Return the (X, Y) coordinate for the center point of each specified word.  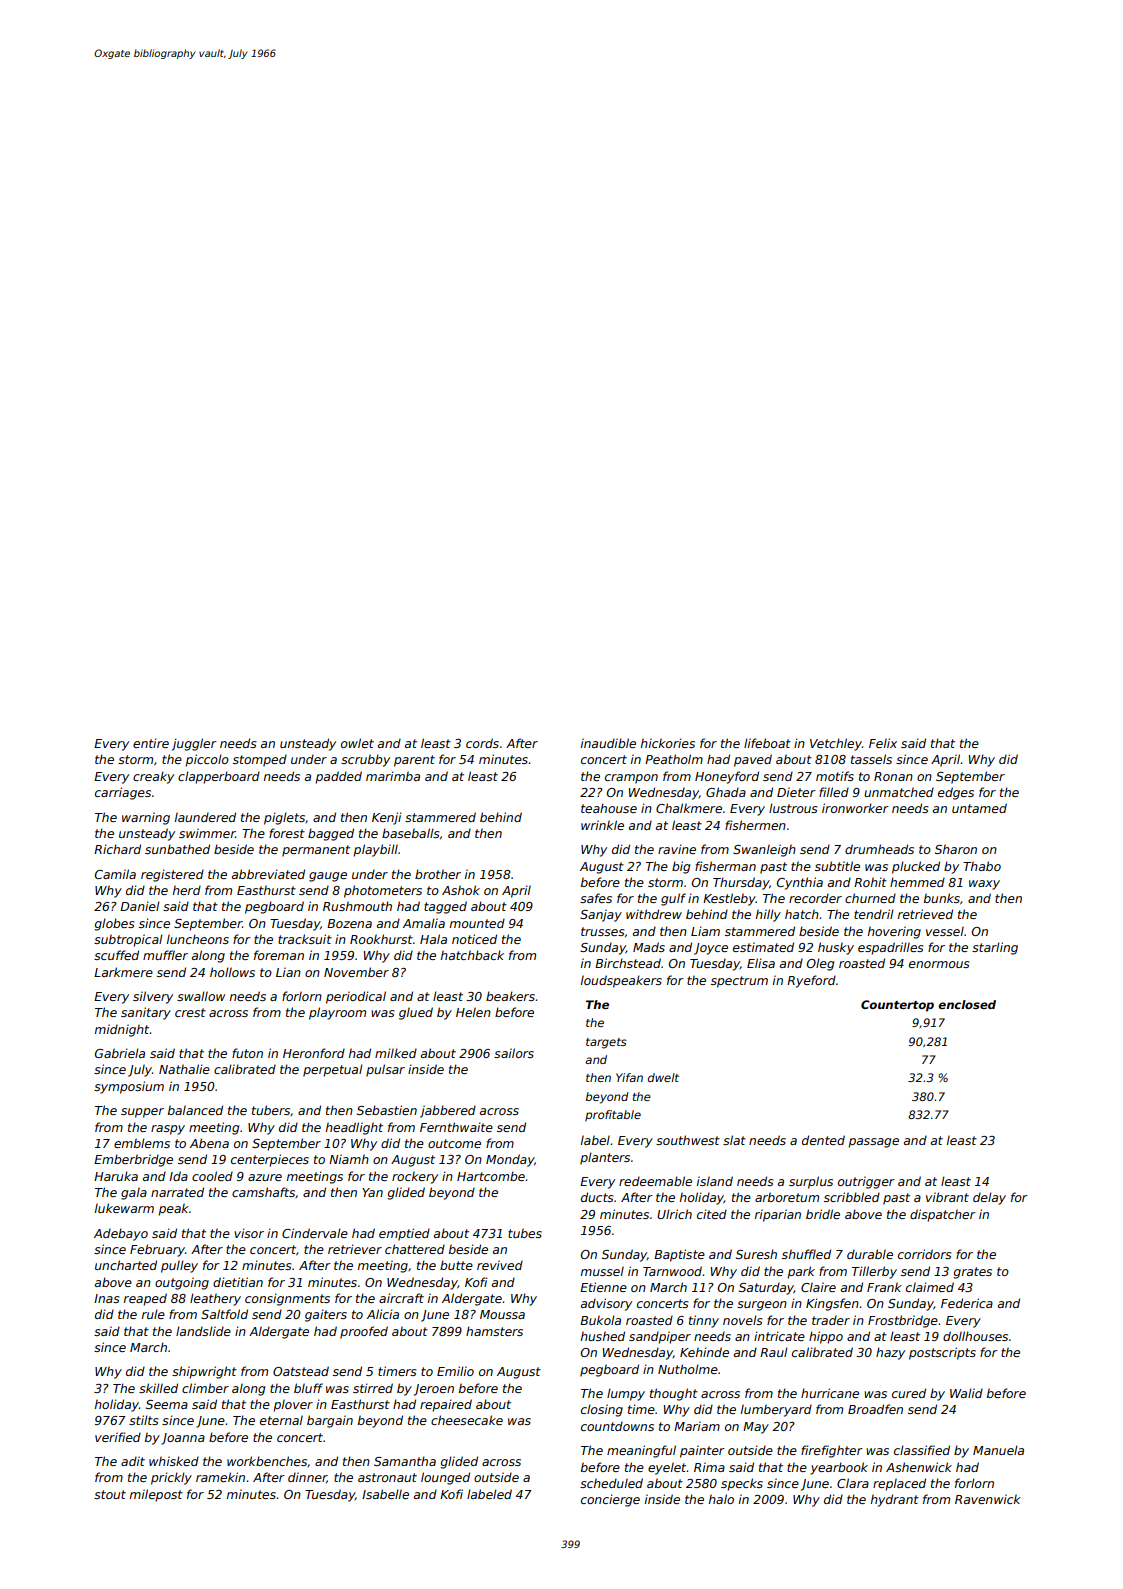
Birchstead (628, 963)
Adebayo (121, 1234)
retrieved (925, 914)
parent (414, 761)
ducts (597, 1197)
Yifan (629, 1077)
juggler (194, 744)
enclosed (967, 1004)
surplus (811, 1182)
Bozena (349, 923)
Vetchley (836, 744)
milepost (156, 1495)
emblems (142, 1143)
